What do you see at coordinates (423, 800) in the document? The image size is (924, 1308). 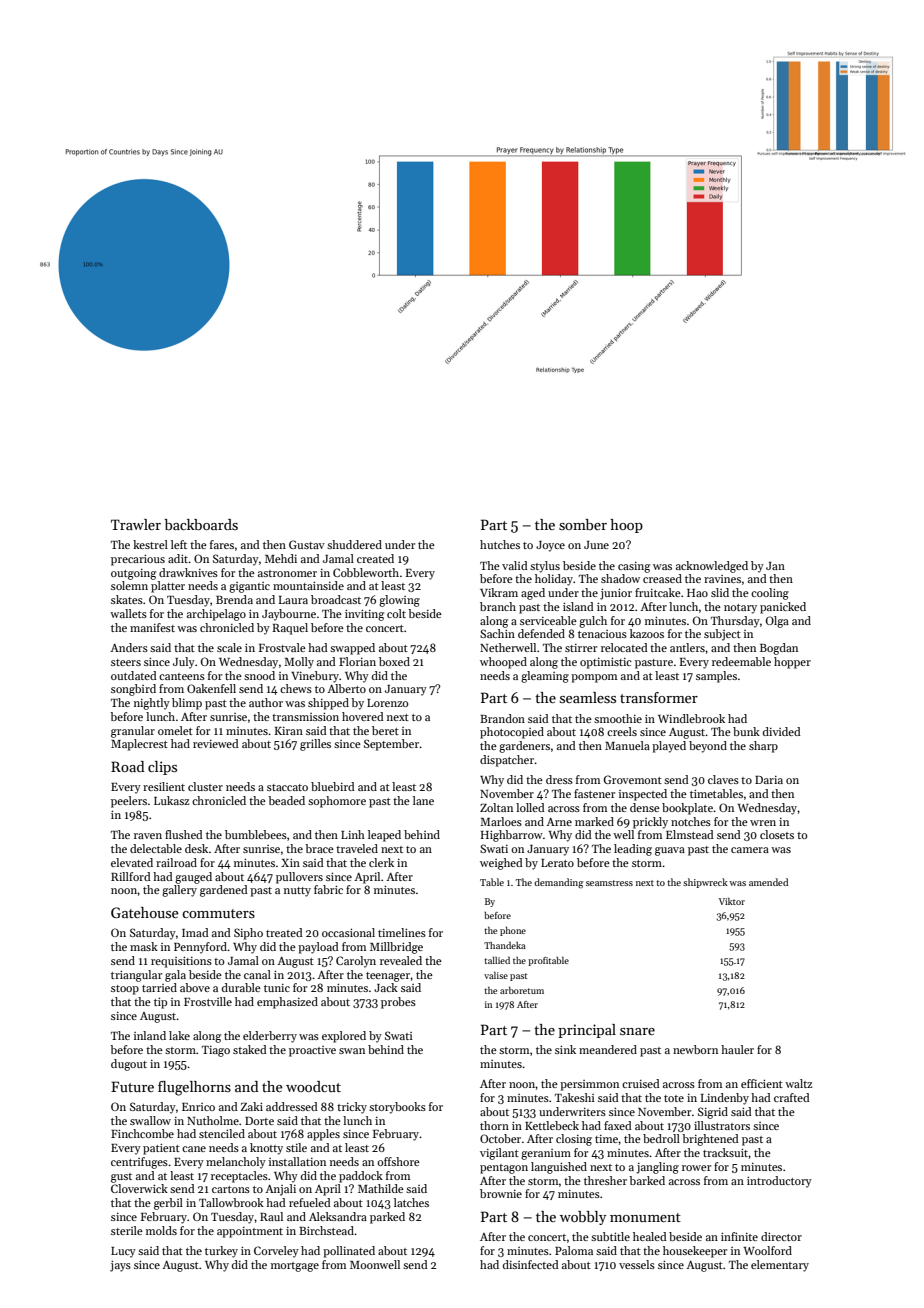 I see `lane` at bounding box center [423, 800].
